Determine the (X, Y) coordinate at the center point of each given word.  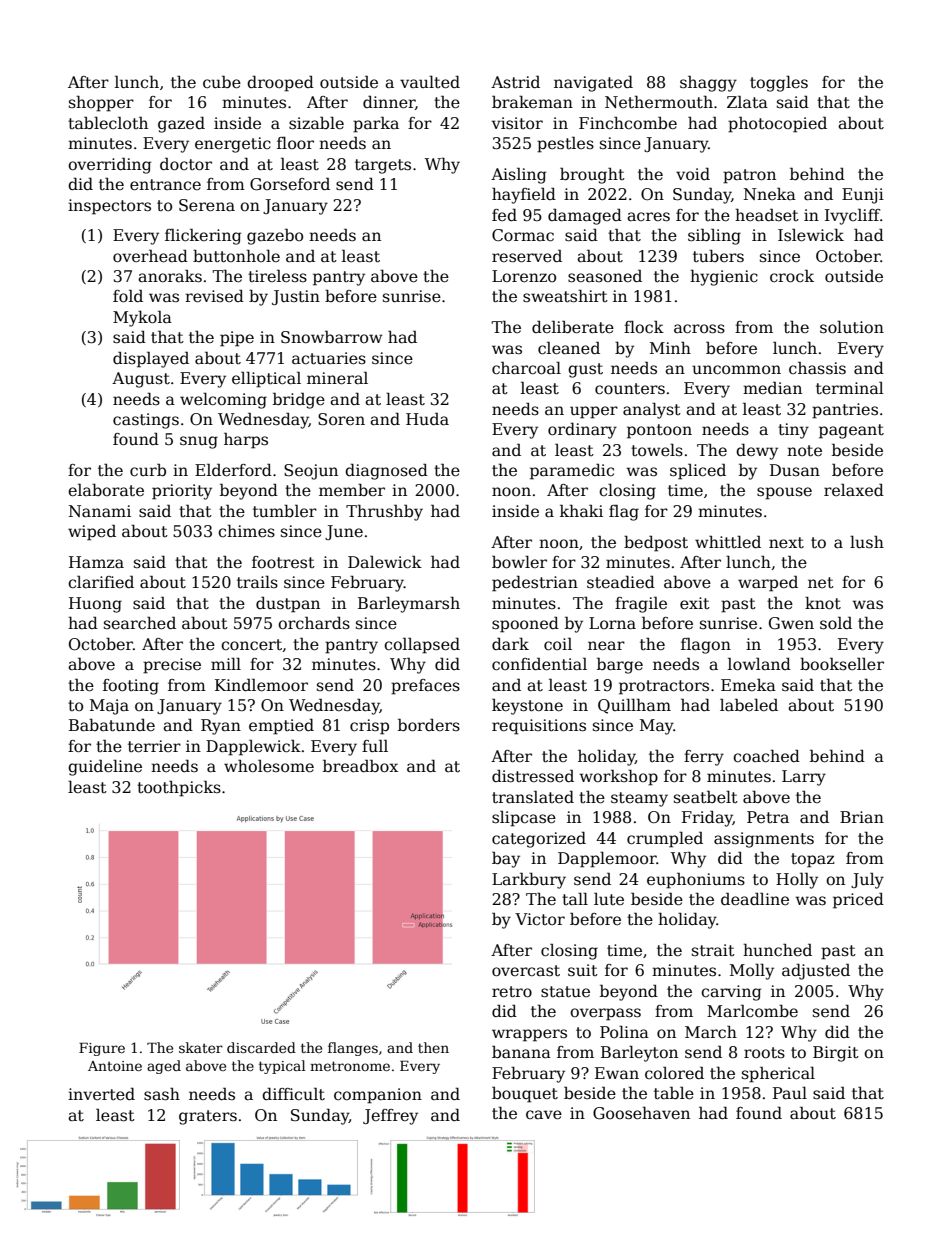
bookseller (842, 664)
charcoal (526, 368)
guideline (105, 767)
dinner (389, 102)
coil (558, 644)
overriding (109, 165)
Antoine (115, 1066)
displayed (151, 359)
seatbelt (706, 797)
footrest (283, 562)
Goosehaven (641, 1113)
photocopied (777, 124)
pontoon (659, 431)
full (375, 746)
